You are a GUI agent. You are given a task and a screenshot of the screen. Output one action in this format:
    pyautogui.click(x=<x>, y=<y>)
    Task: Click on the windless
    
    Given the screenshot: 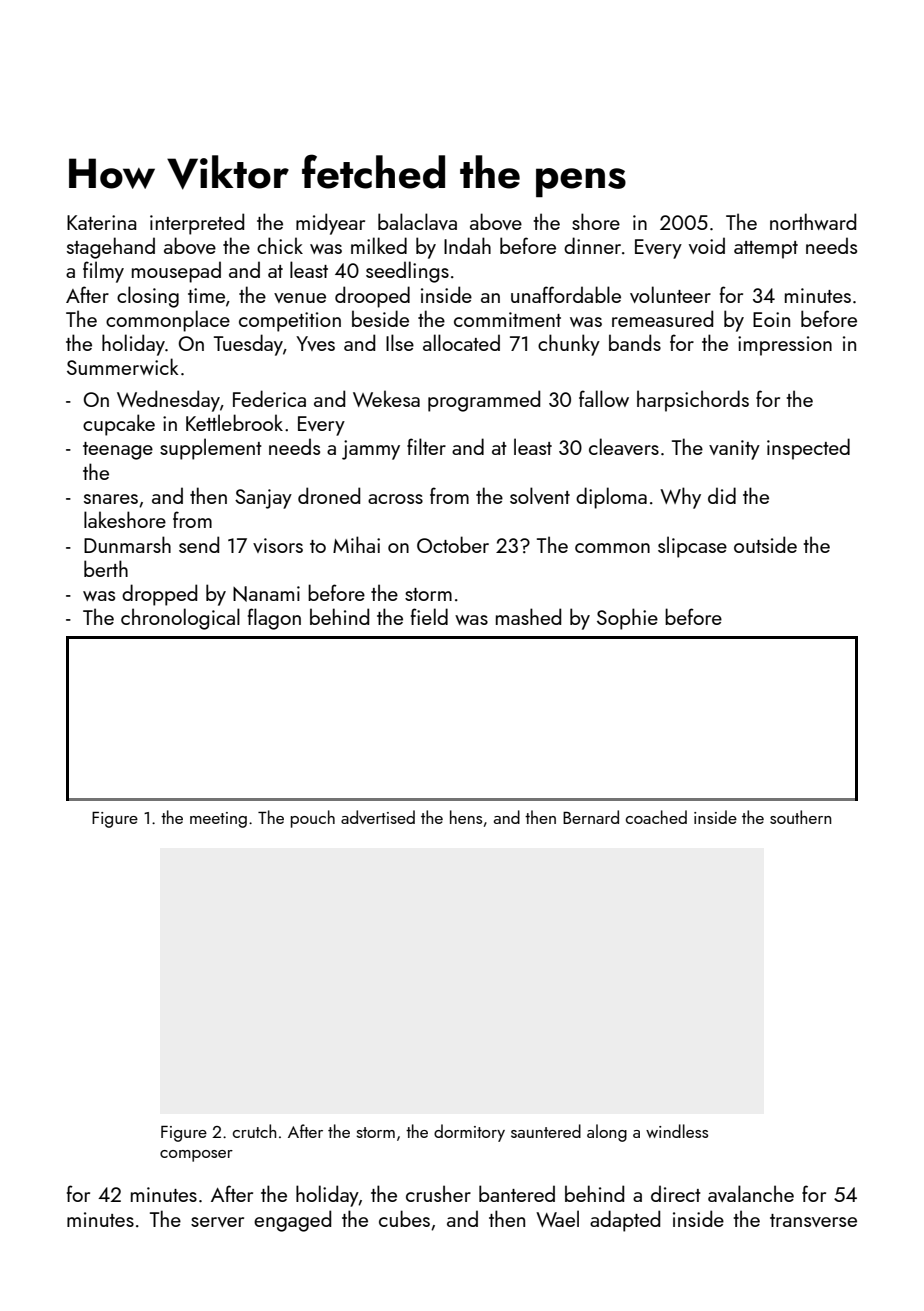 What is the action you would take?
    pyautogui.click(x=677, y=1131)
